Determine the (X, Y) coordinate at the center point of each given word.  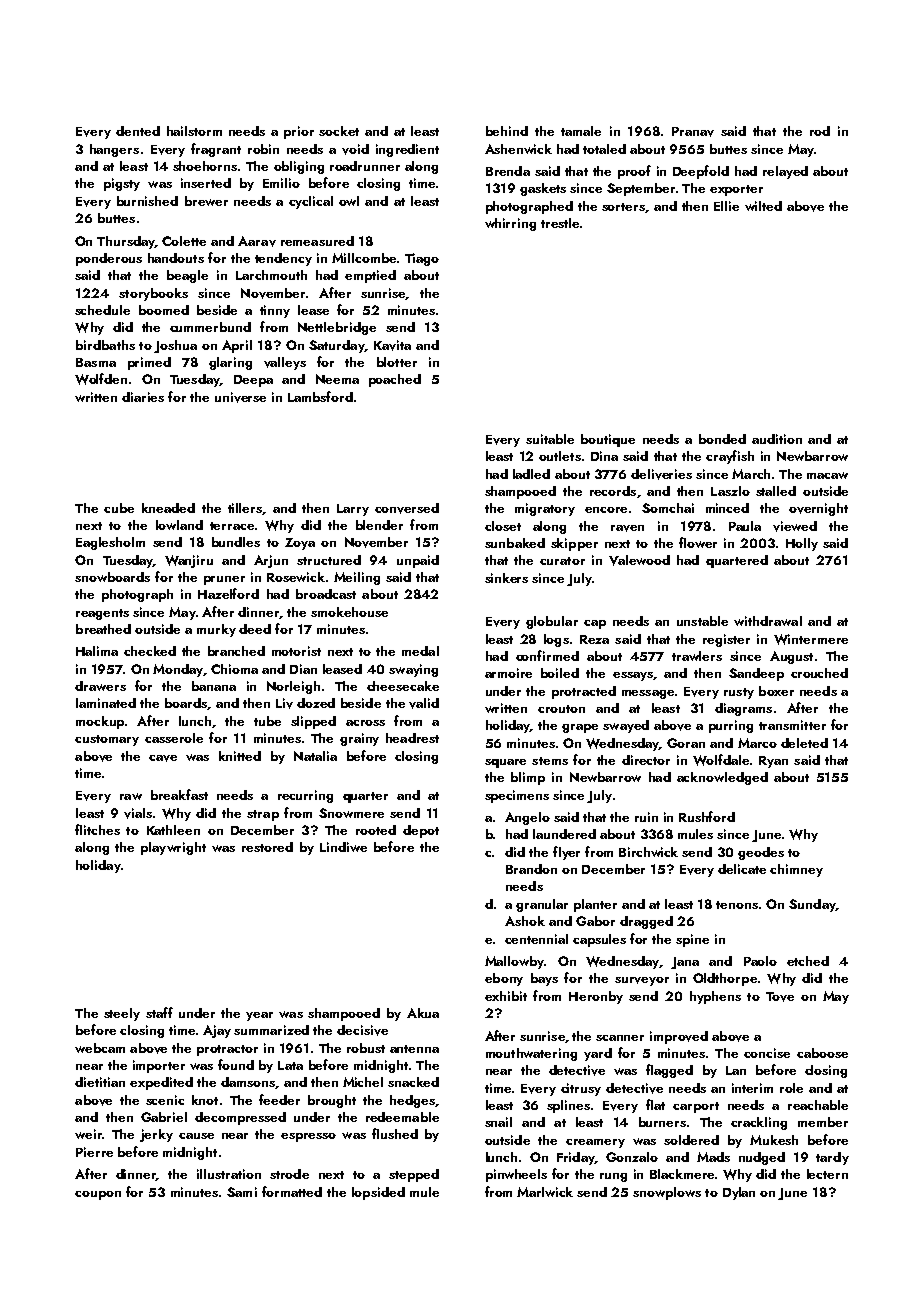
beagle (187, 276)
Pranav (693, 132)
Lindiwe (343, 847)
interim (752, 1088)
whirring (510, 224)
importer (159, 1066)
